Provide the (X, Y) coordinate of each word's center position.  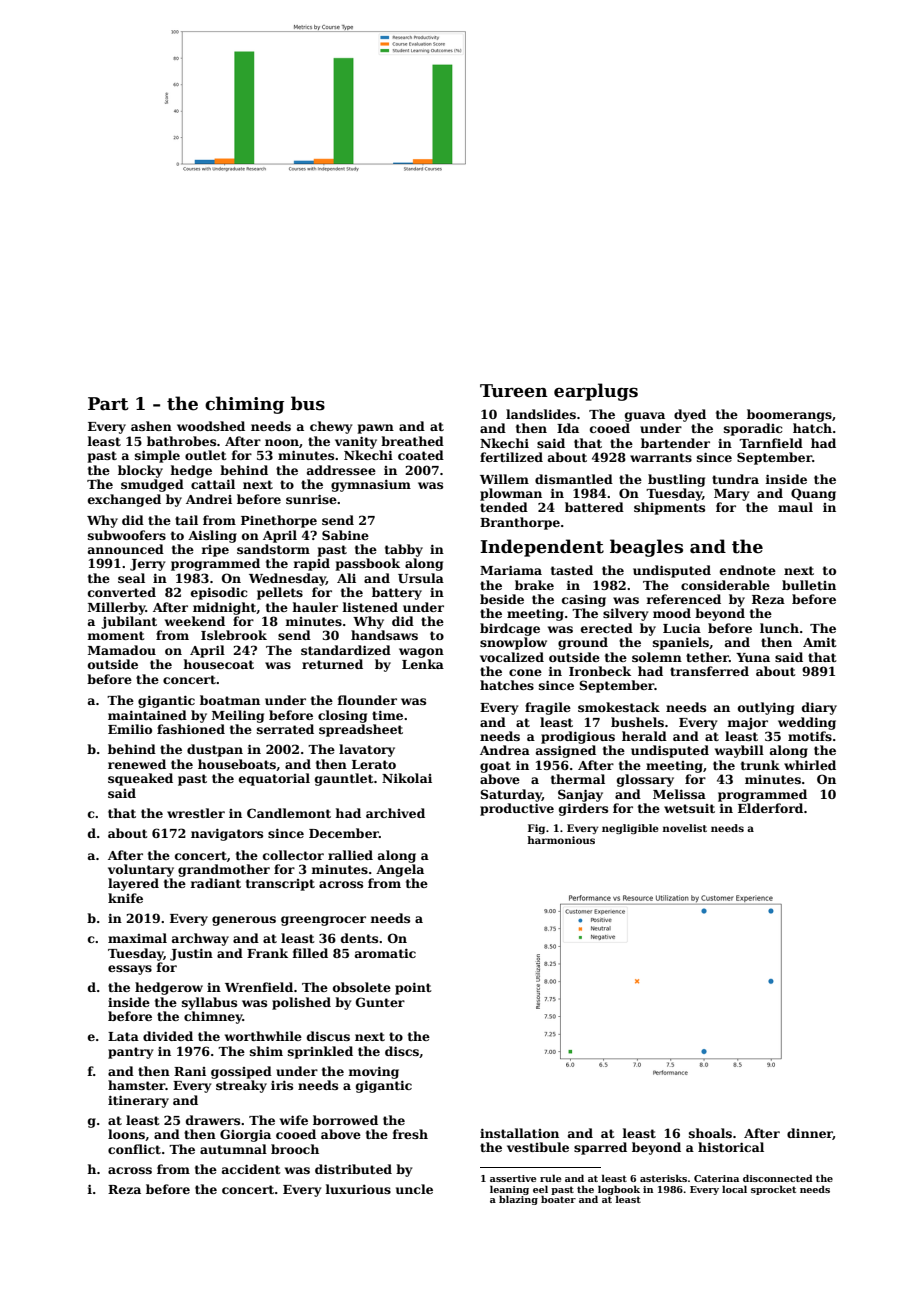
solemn (657, 657)
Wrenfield (259, 987)
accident (251, 1169)
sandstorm (273, 549)
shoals (710, 1133)
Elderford (770, 808)
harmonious (561, 840)
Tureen (514, 391)
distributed (353, 1169)
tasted (572, 570)
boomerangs (789, 415)
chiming (244, 405)
